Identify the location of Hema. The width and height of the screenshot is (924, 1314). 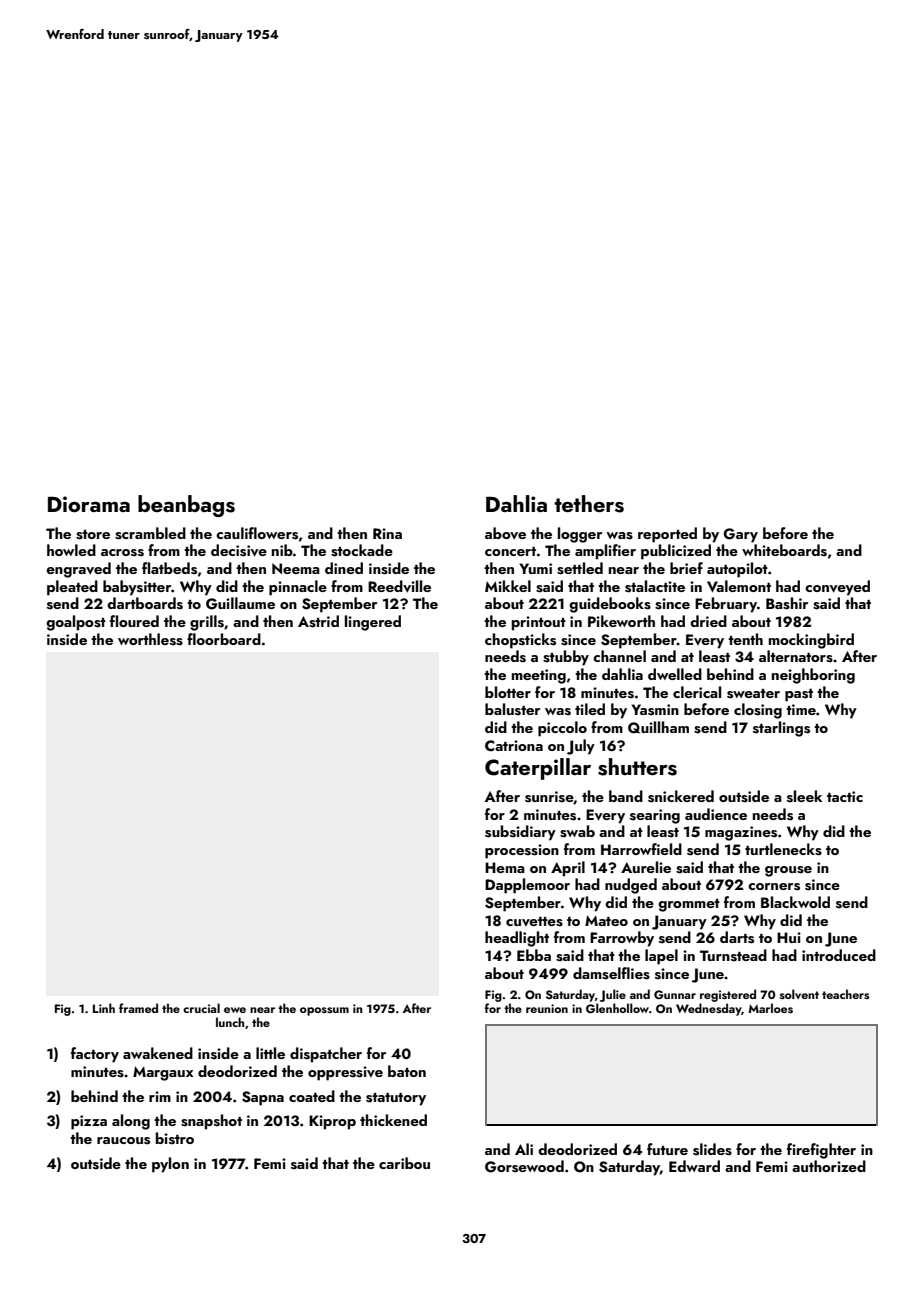
(505, 867).
